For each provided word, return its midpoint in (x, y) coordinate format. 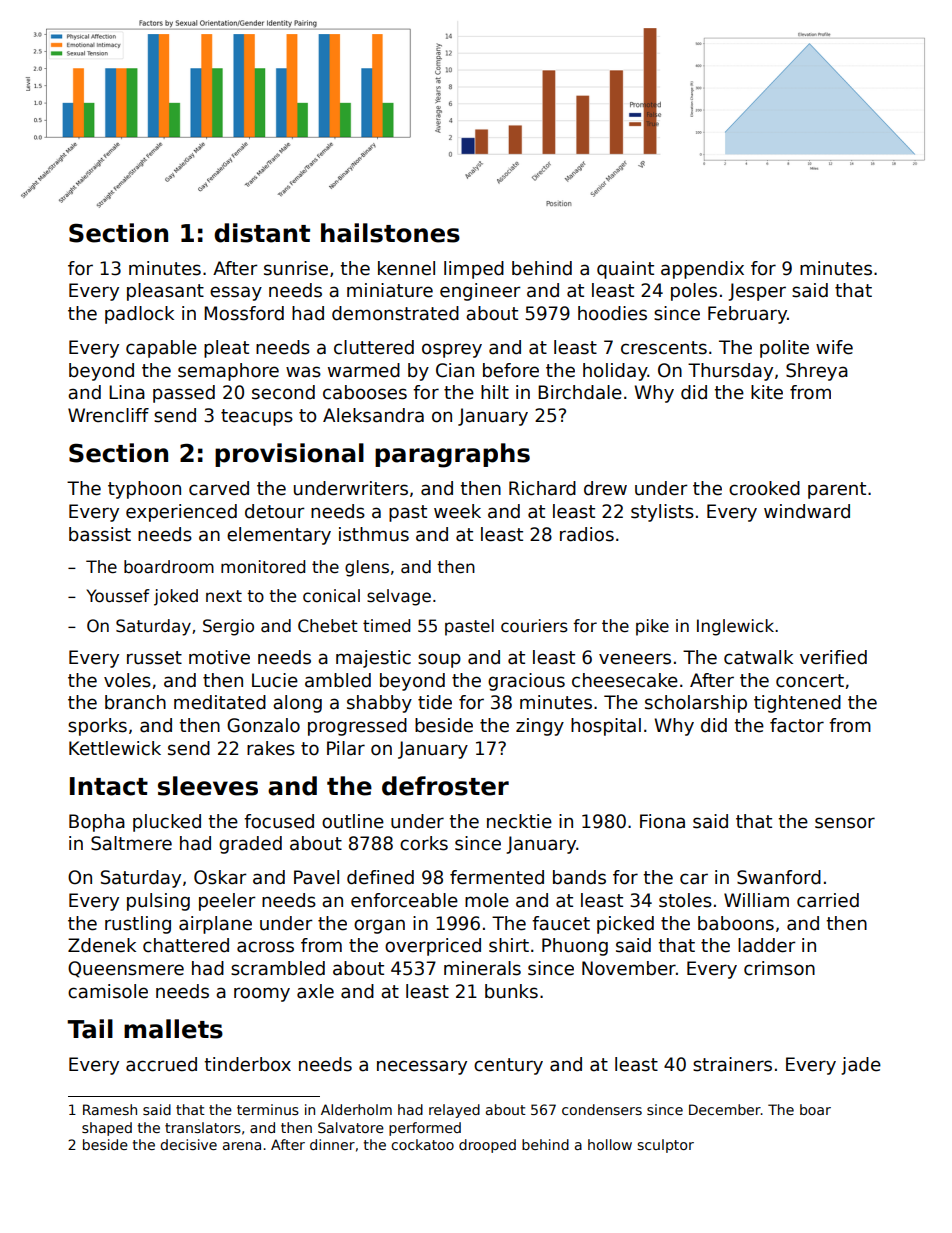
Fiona (662, 821)
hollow (610, 1144)
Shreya (817, 372)
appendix (702, 270)
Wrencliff (108, 415)
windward (807, 511)
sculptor (665, 1146)
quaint (625, 270)
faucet (561, 923)
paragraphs (452, 455)
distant (262, 233)
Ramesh (110, 1109)
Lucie (275, 680)
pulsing (158, 902)
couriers (534, 626)
